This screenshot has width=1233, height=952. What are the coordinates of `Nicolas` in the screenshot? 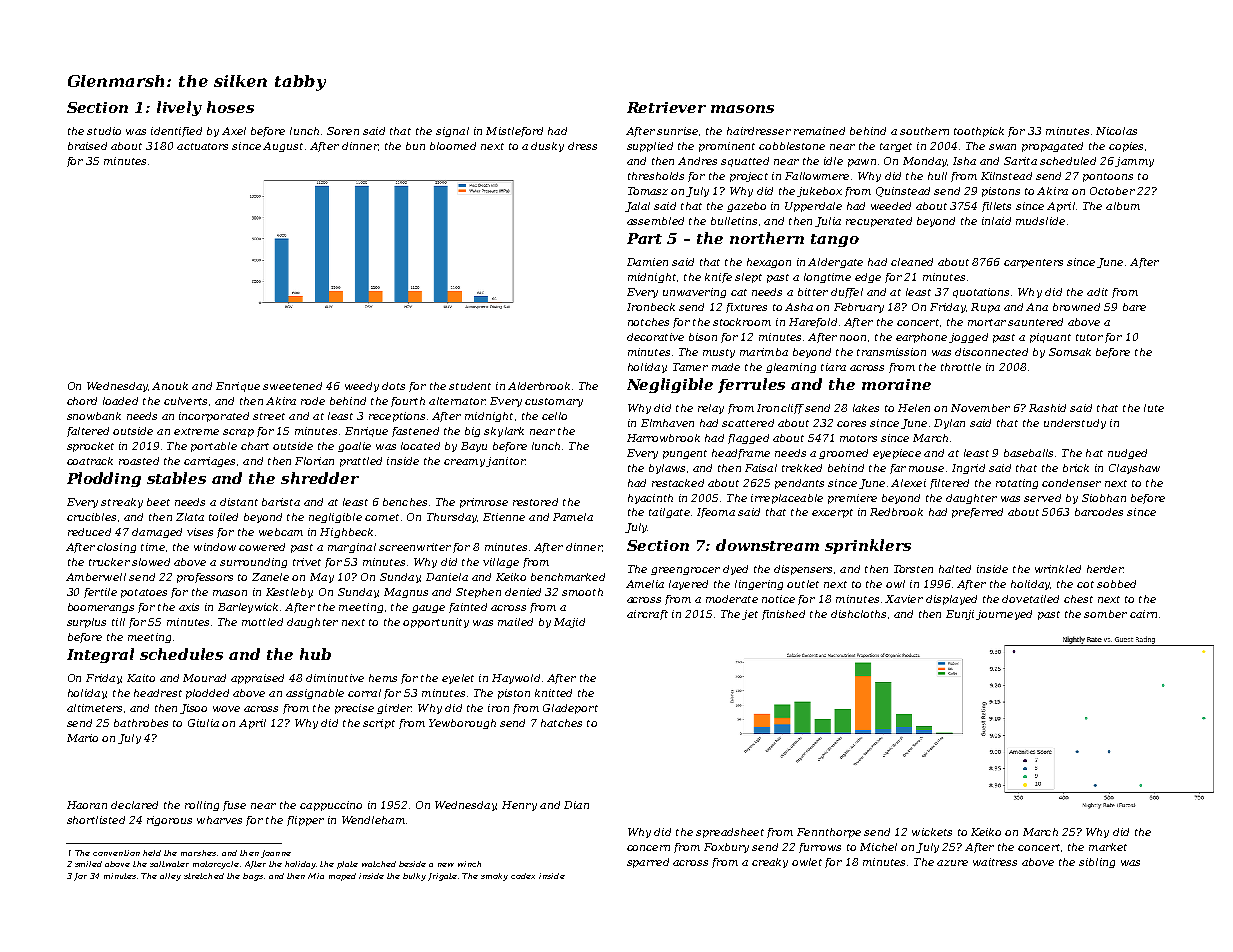 It's located at (1116, 131).
